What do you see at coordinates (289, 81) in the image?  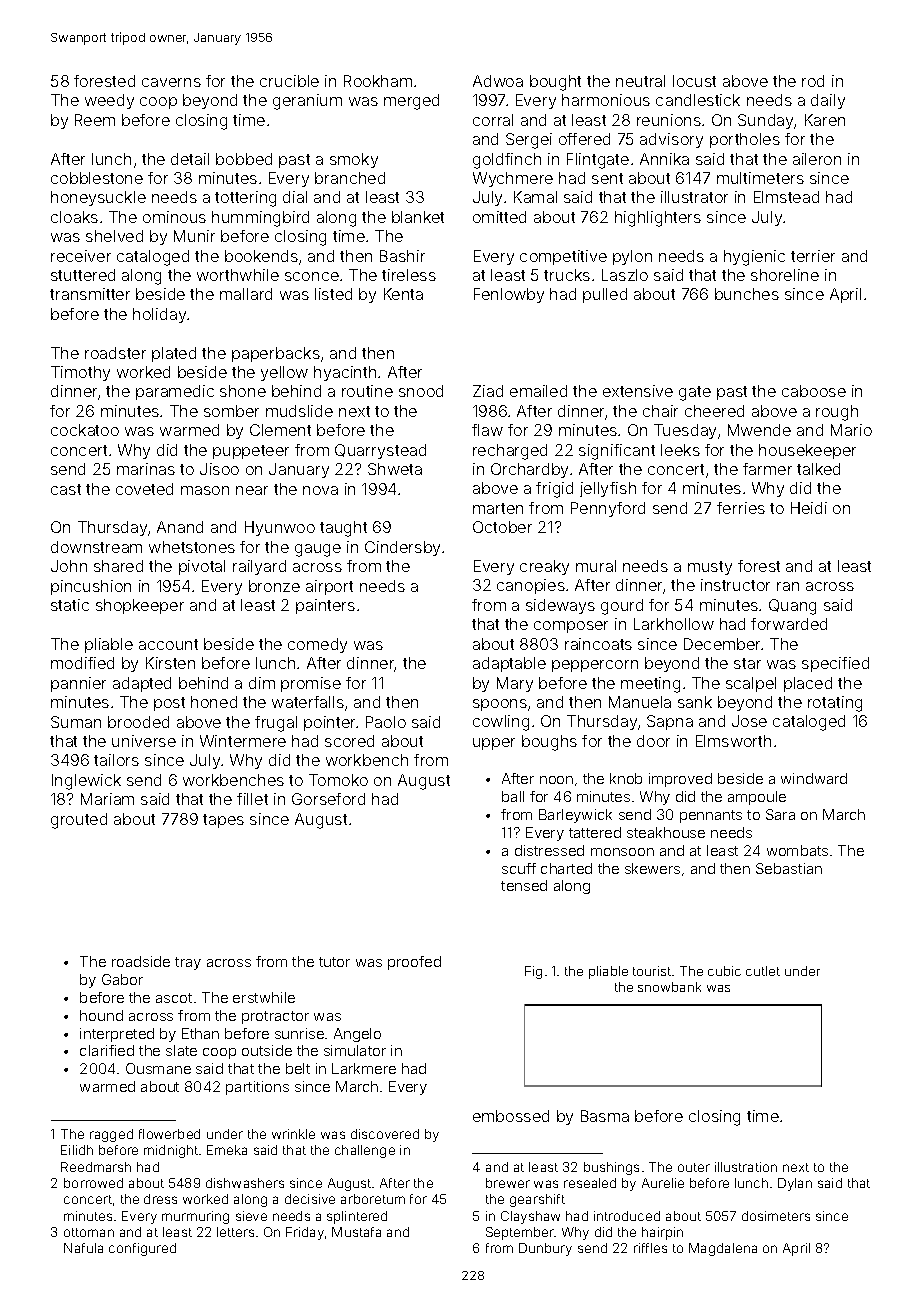 I see `crucible` at bounding box center [289, 81].
